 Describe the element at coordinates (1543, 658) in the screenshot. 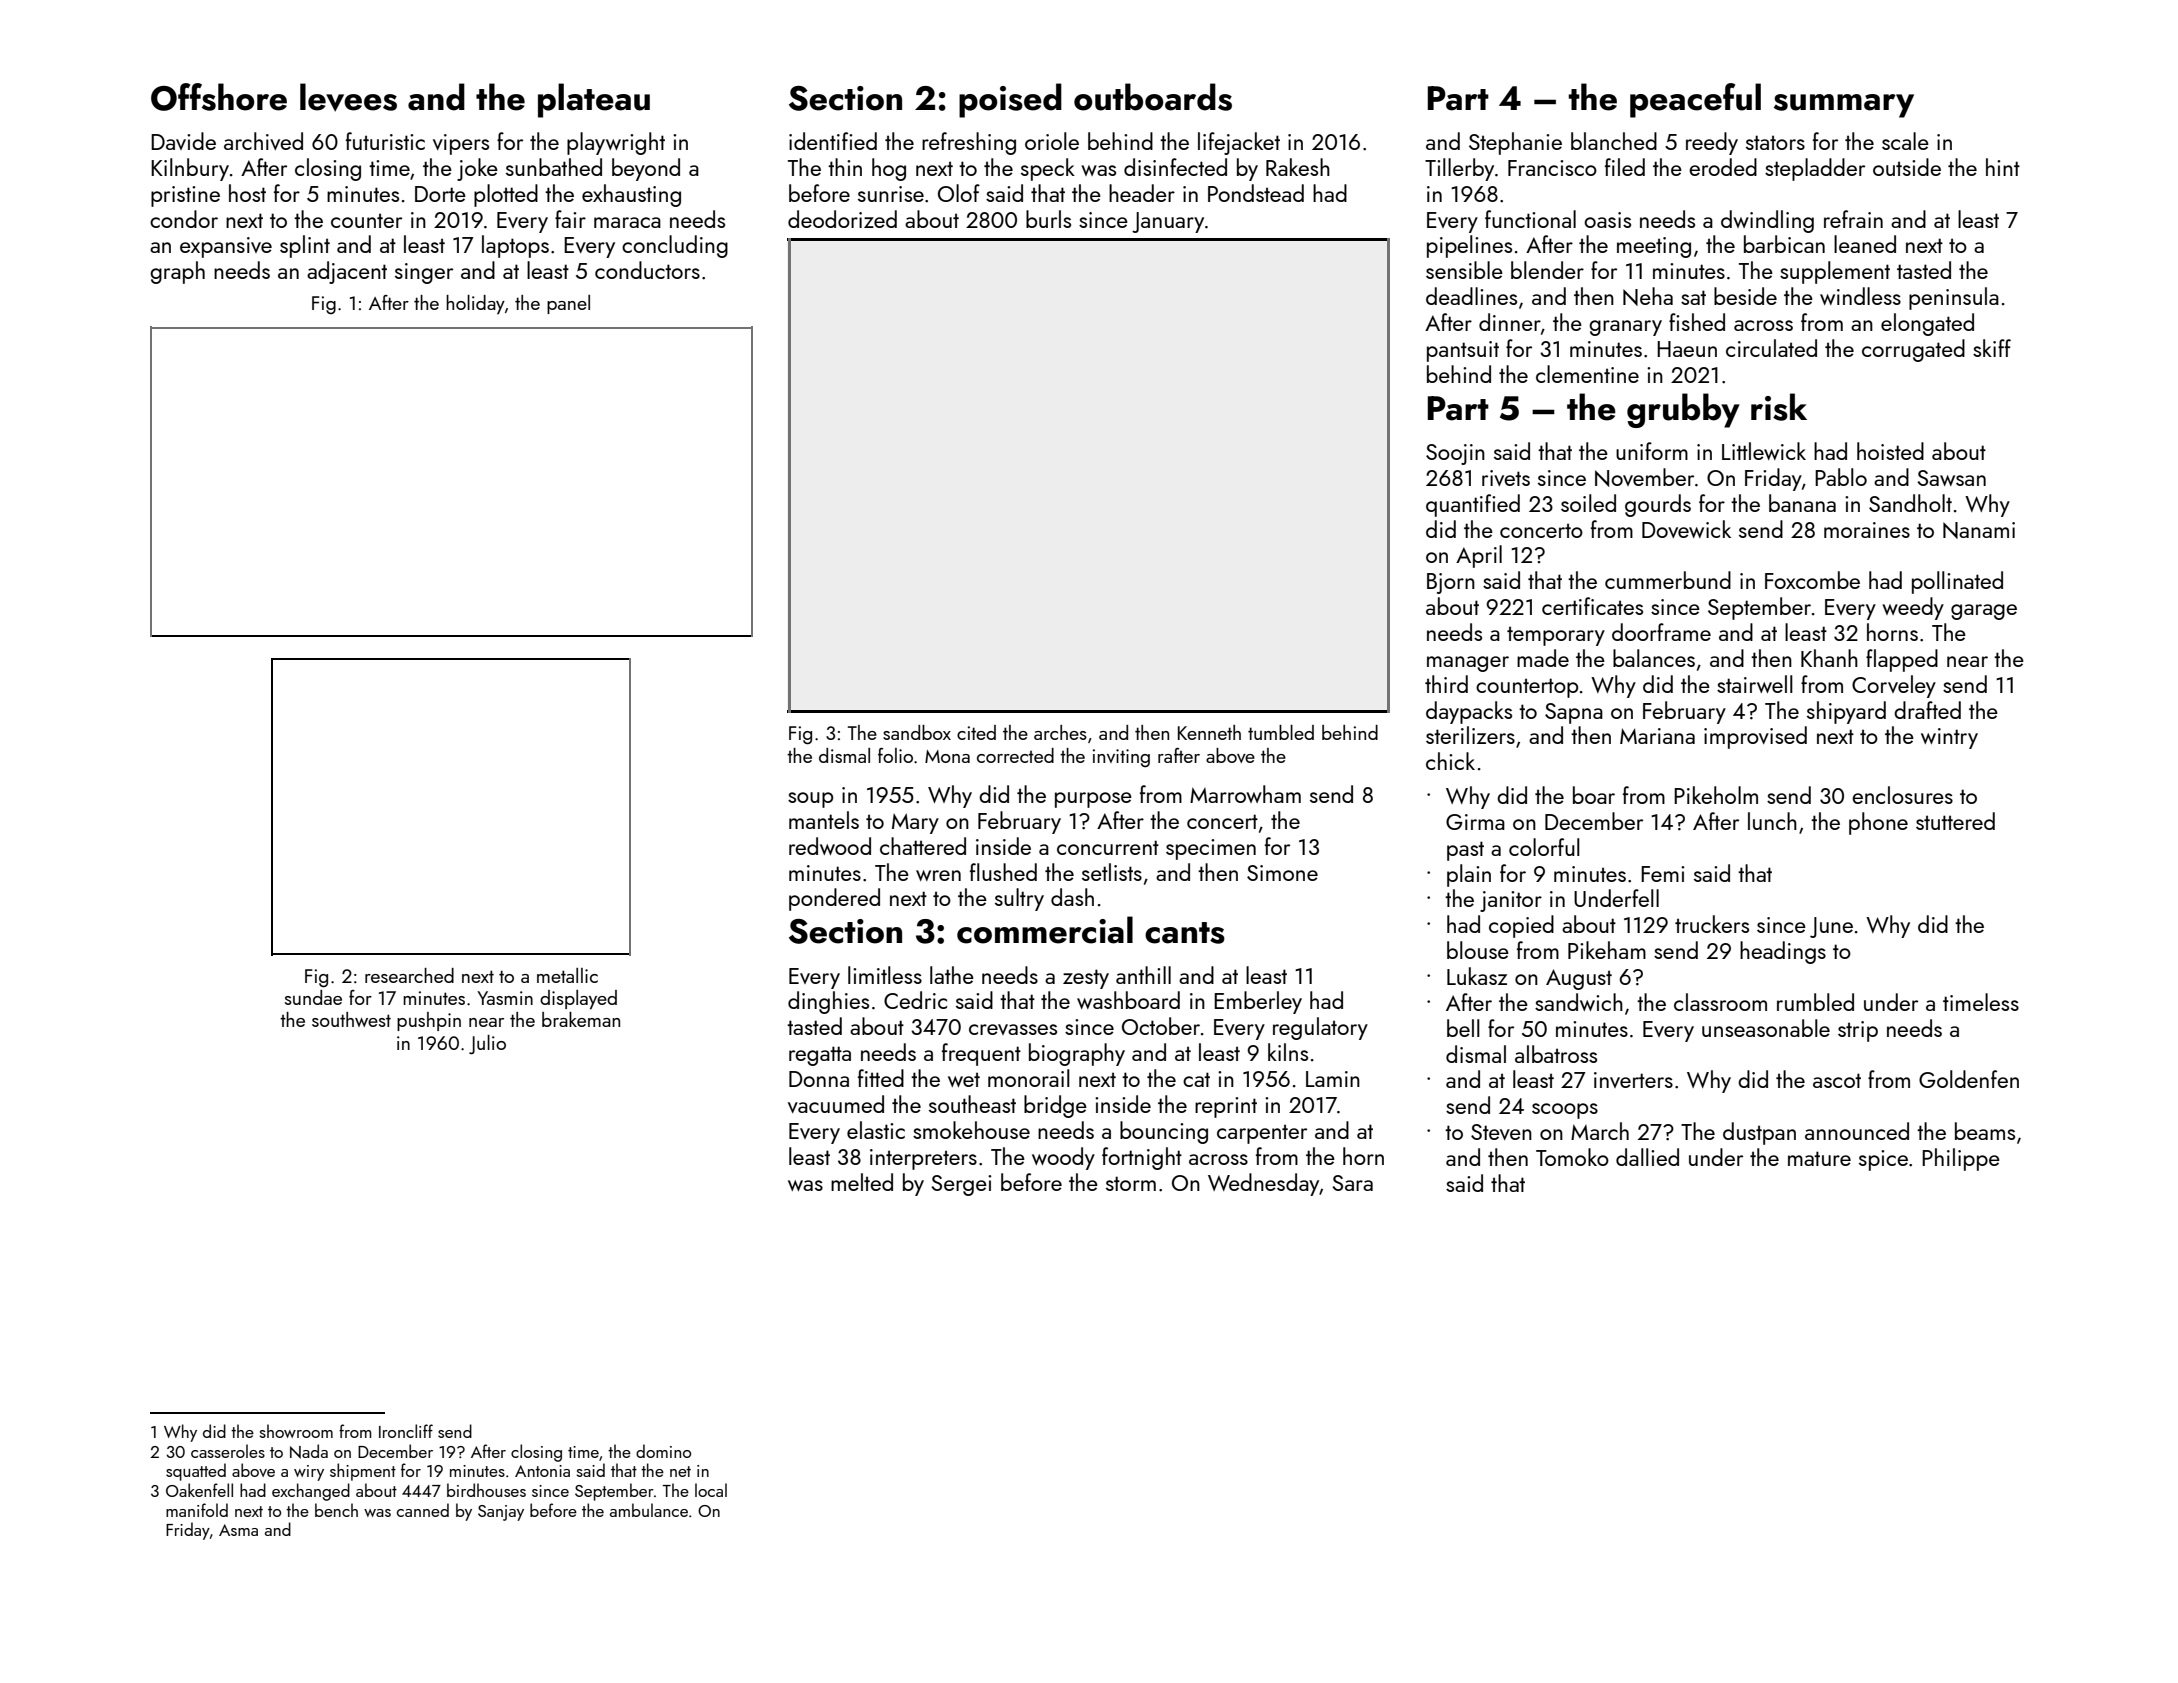

I see `made` at that location.
